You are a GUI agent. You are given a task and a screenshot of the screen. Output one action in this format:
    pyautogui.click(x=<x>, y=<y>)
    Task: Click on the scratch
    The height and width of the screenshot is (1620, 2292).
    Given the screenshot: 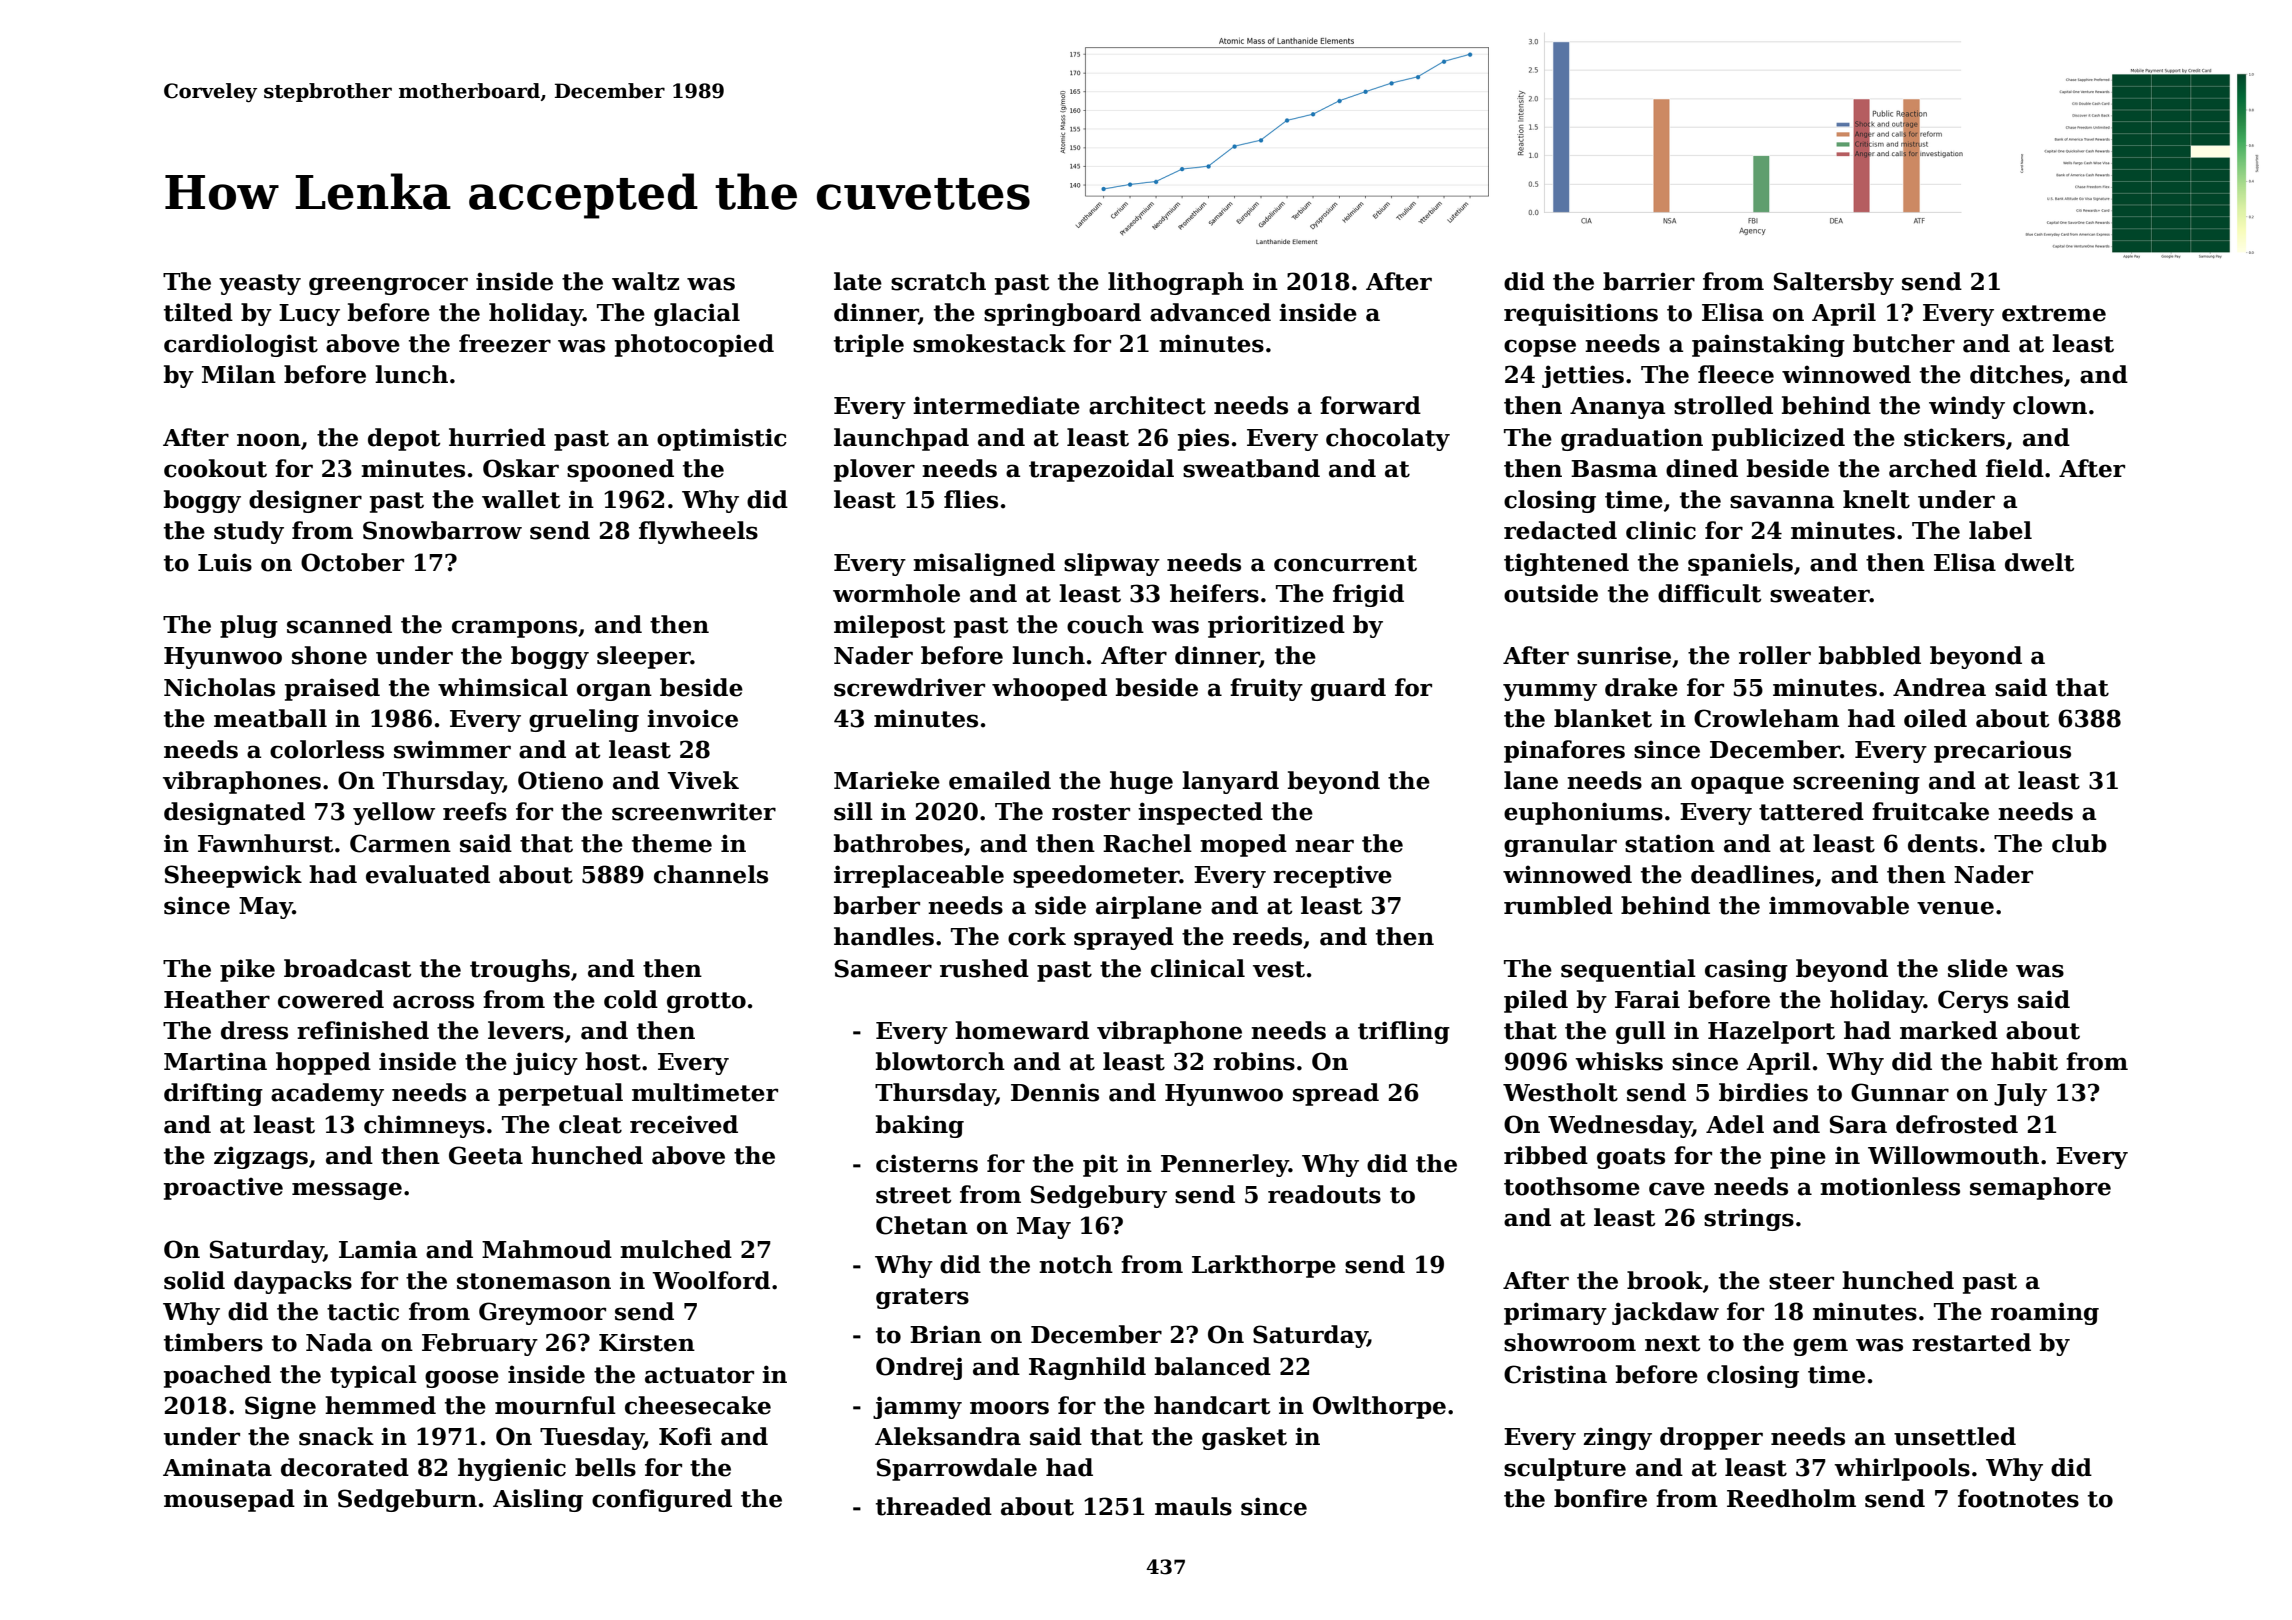 What is the action you would take?
    pyautogui.click(x=938, y=281)
